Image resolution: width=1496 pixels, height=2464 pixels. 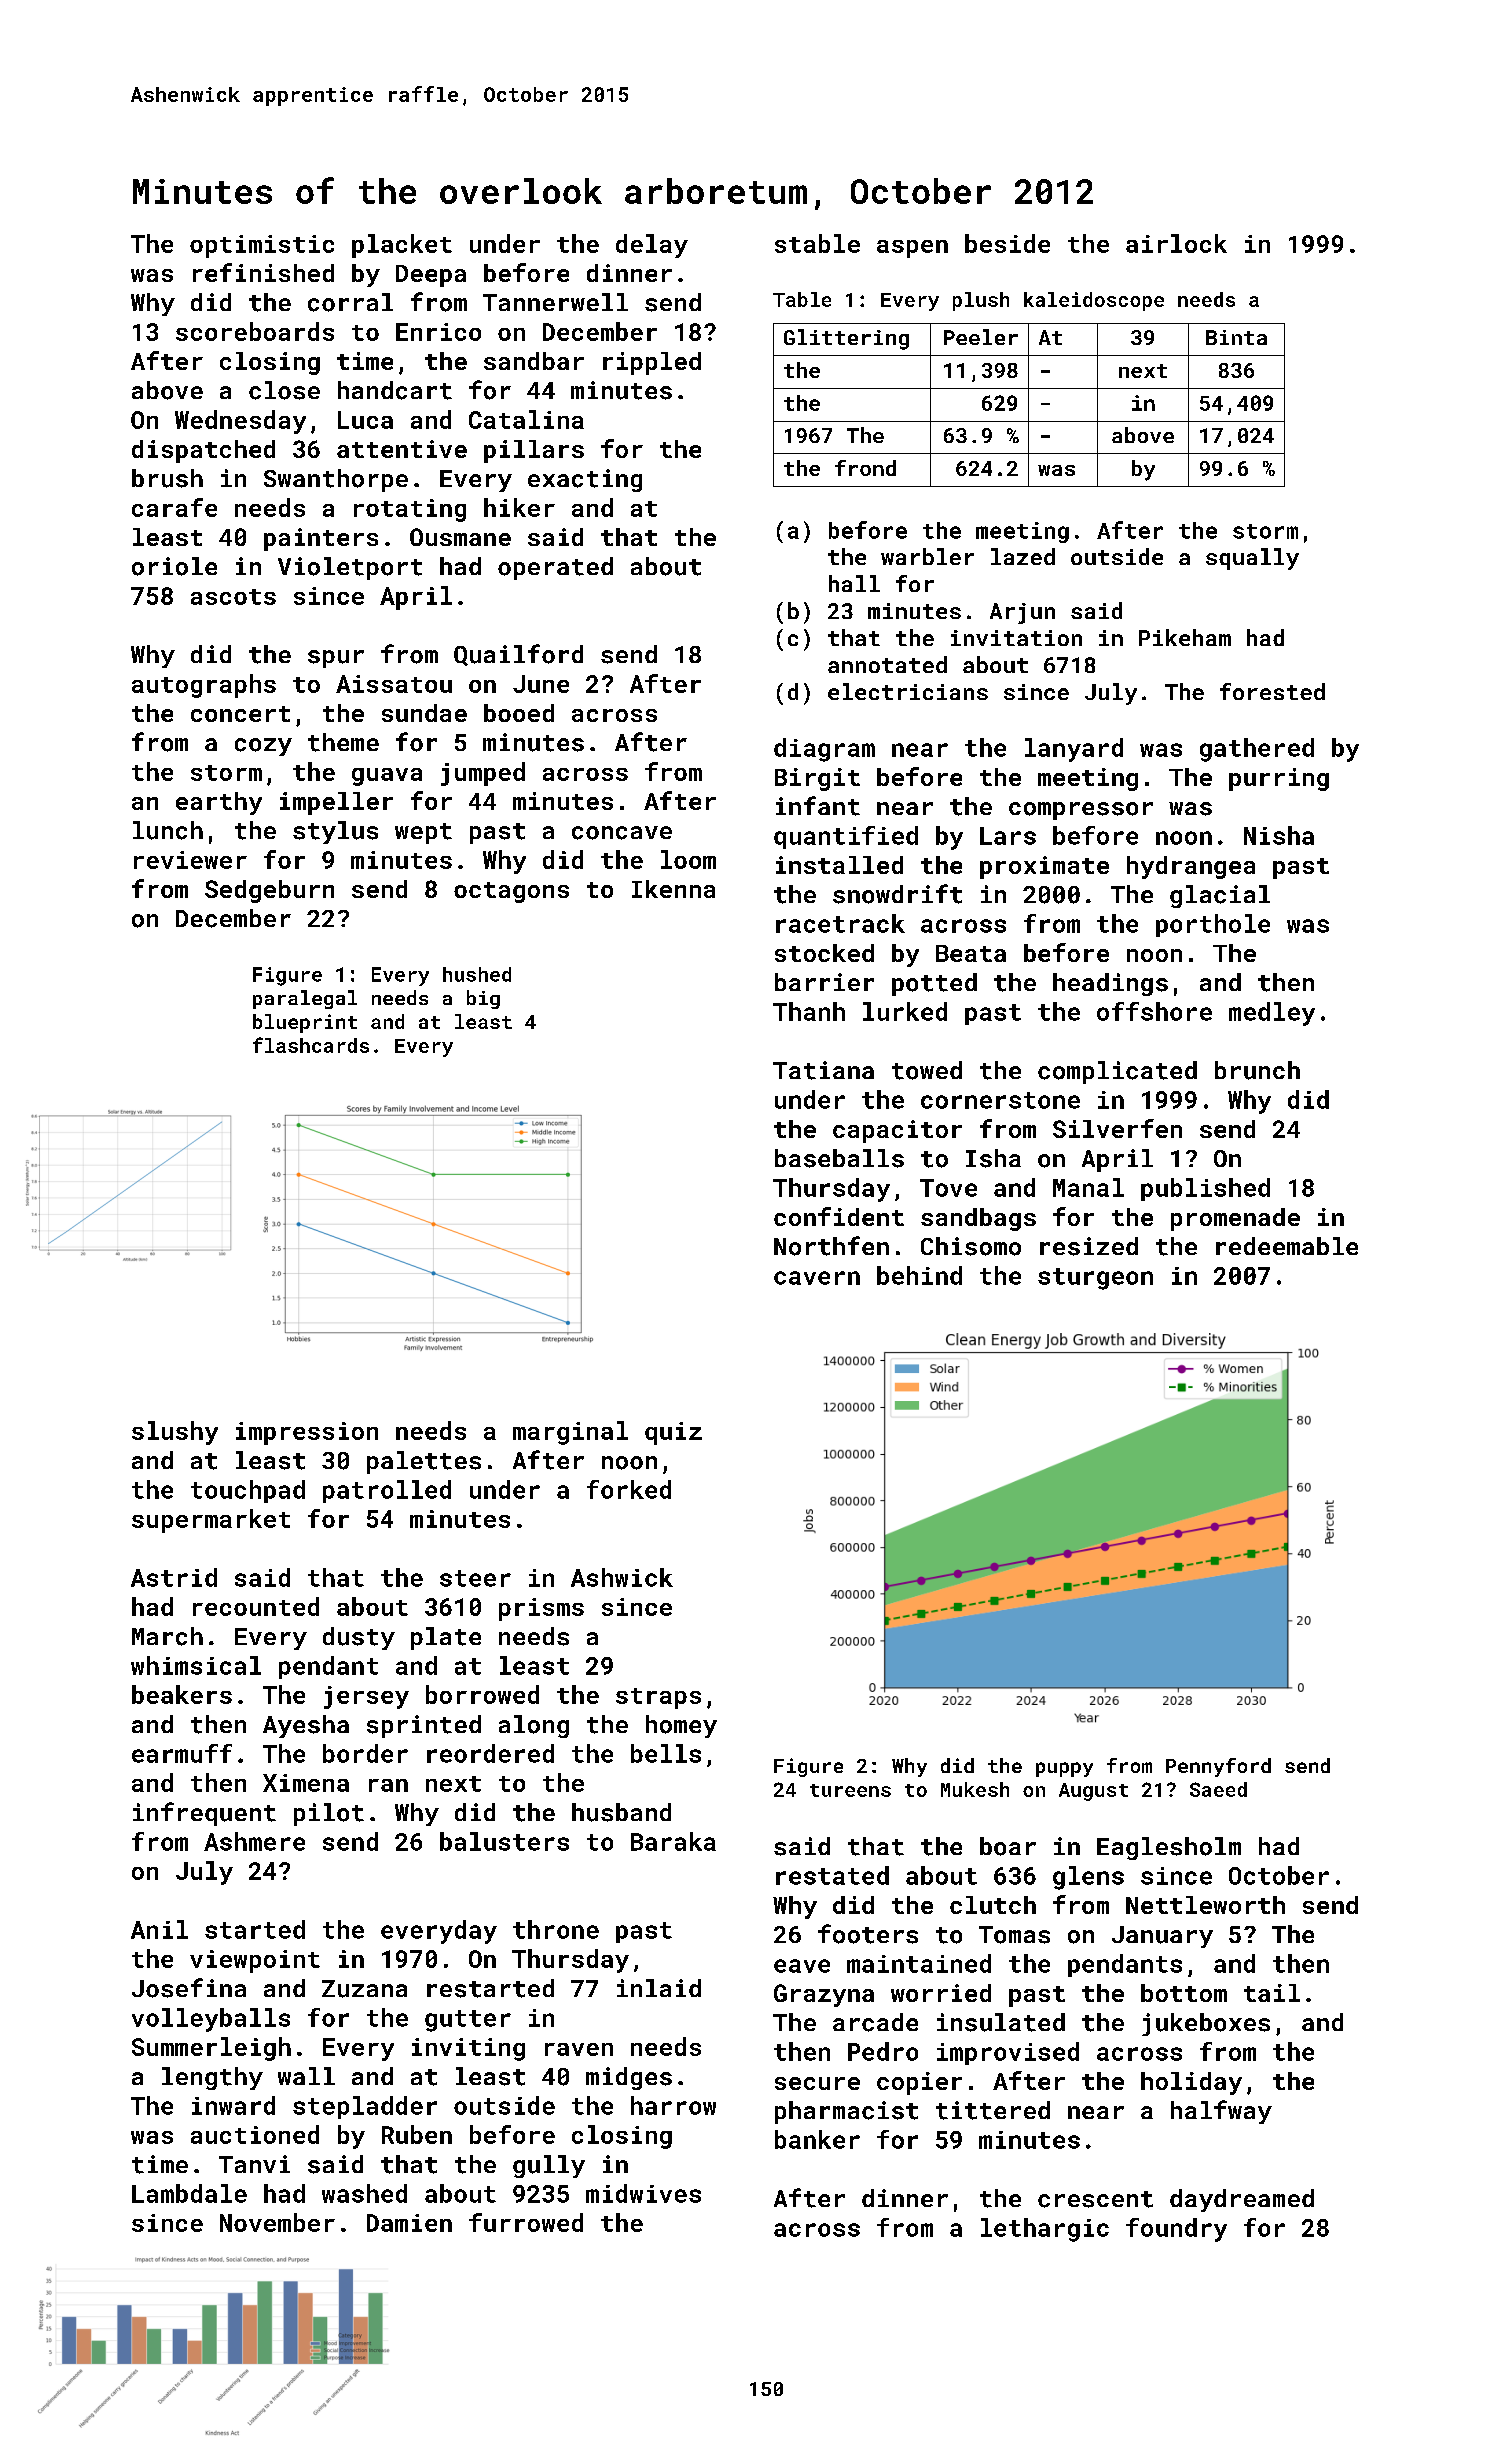 I want to click on Beata, so click(x=971, y=953).
